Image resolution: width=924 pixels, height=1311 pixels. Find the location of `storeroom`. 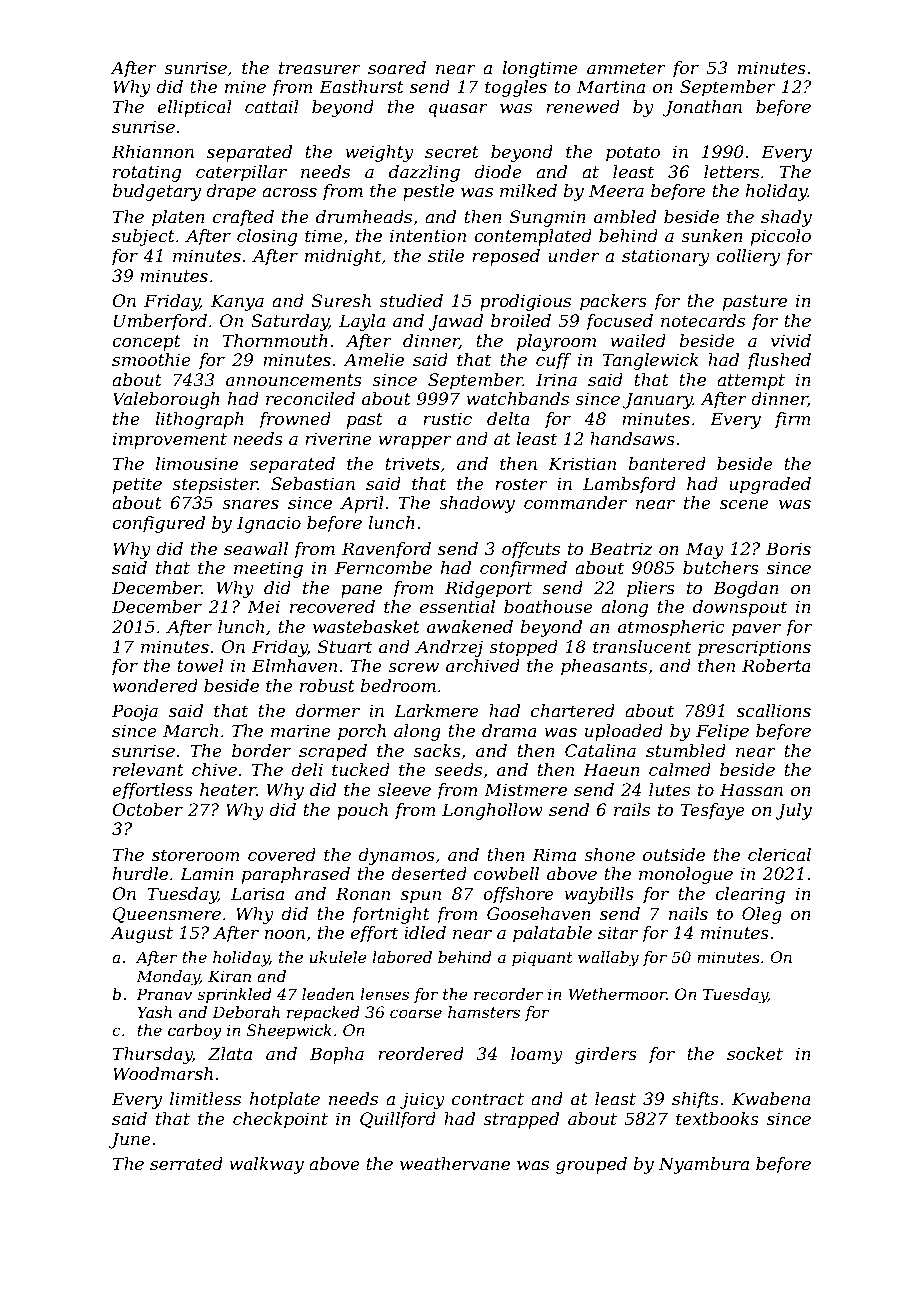

storeroom is located at coordinates (196, 855).
